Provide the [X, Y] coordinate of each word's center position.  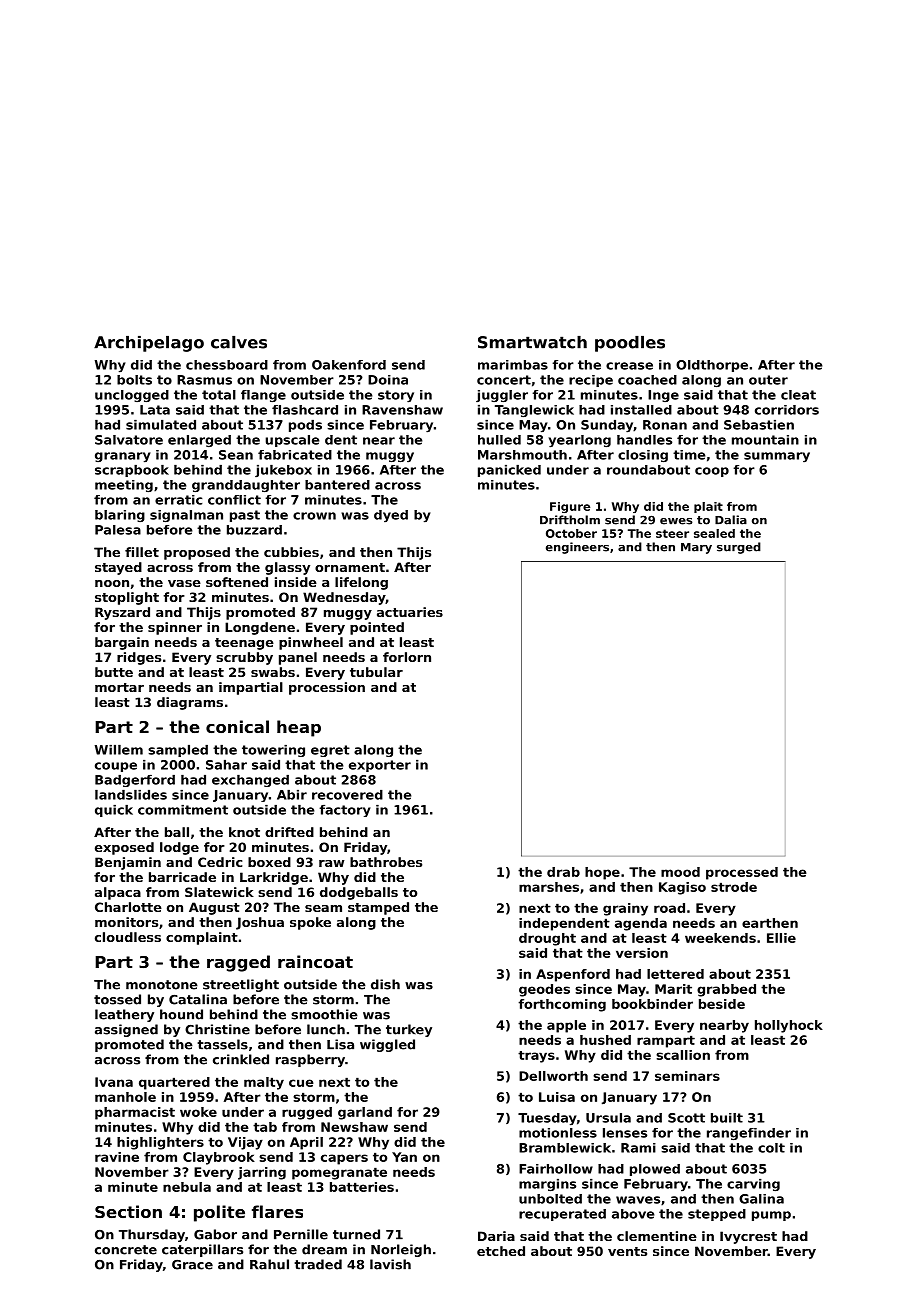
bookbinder [652, 1004]
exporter [380, 766]
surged [739, 548]
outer [768, 380]
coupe [116, 767]
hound [181, 1014]
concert [504, 380]
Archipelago [149, 344]
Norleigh [401, 1250]
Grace [192, 1265]
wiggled [387, 1045]
